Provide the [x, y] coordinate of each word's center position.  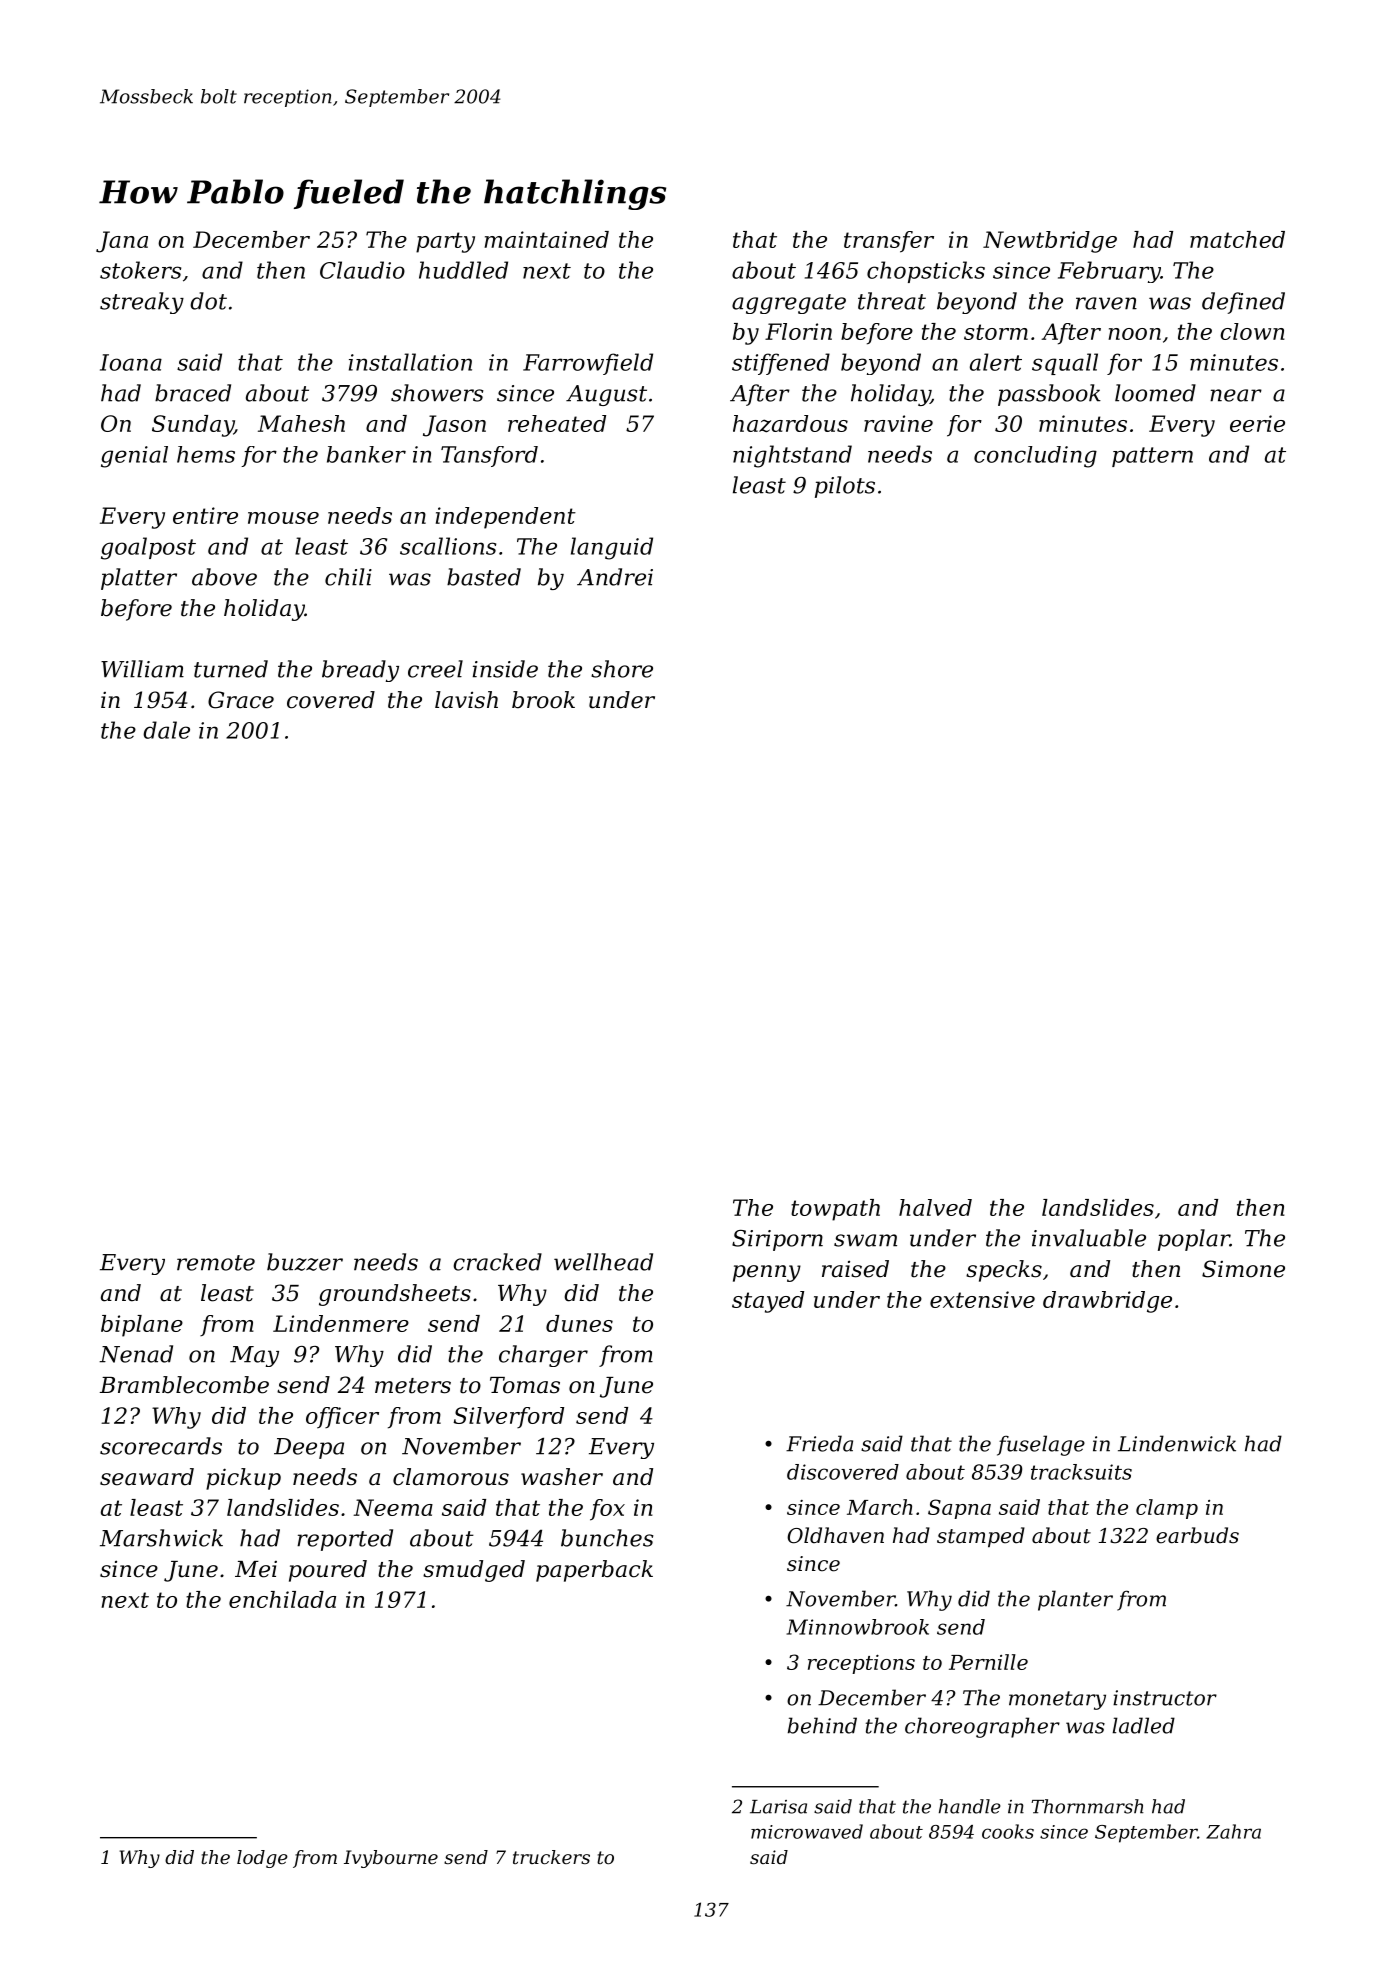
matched [1237, 239]
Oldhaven [835, 1535]
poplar [1194, 1240]
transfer [889, 242]
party [445, 242]
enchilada [282, 1599]
